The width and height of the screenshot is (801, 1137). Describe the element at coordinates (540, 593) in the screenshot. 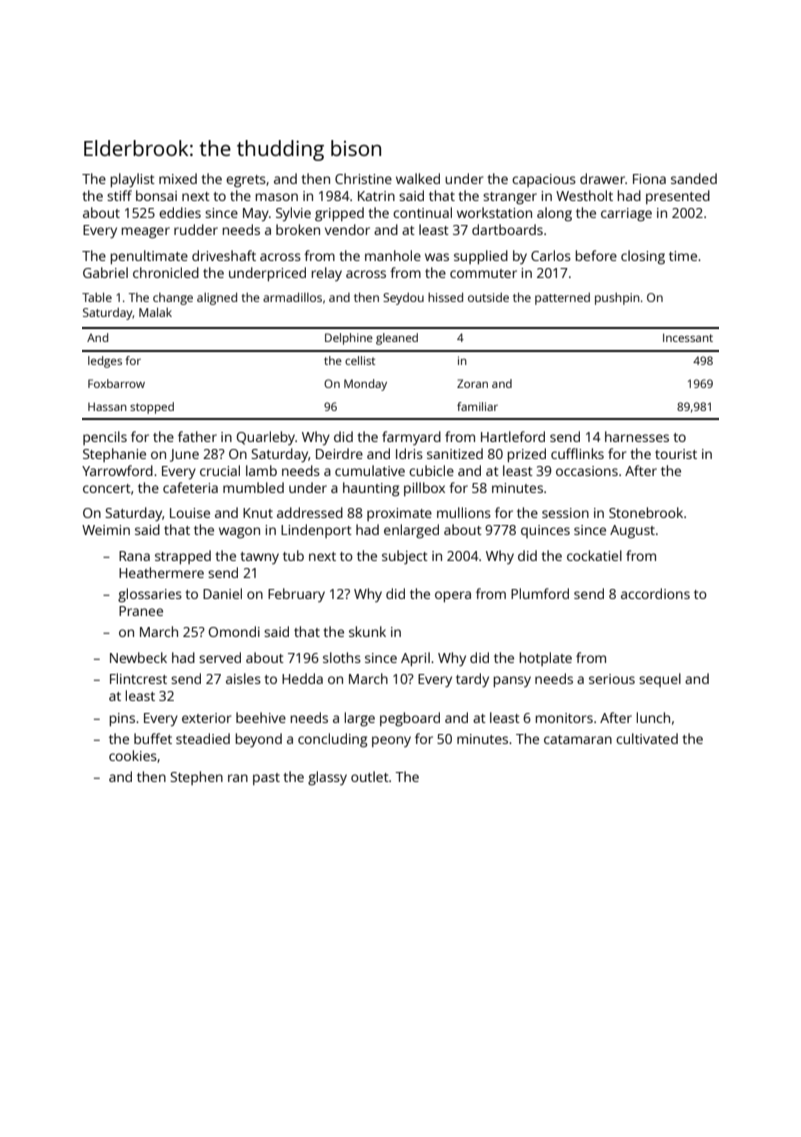

I see `Plumford` at that location.
